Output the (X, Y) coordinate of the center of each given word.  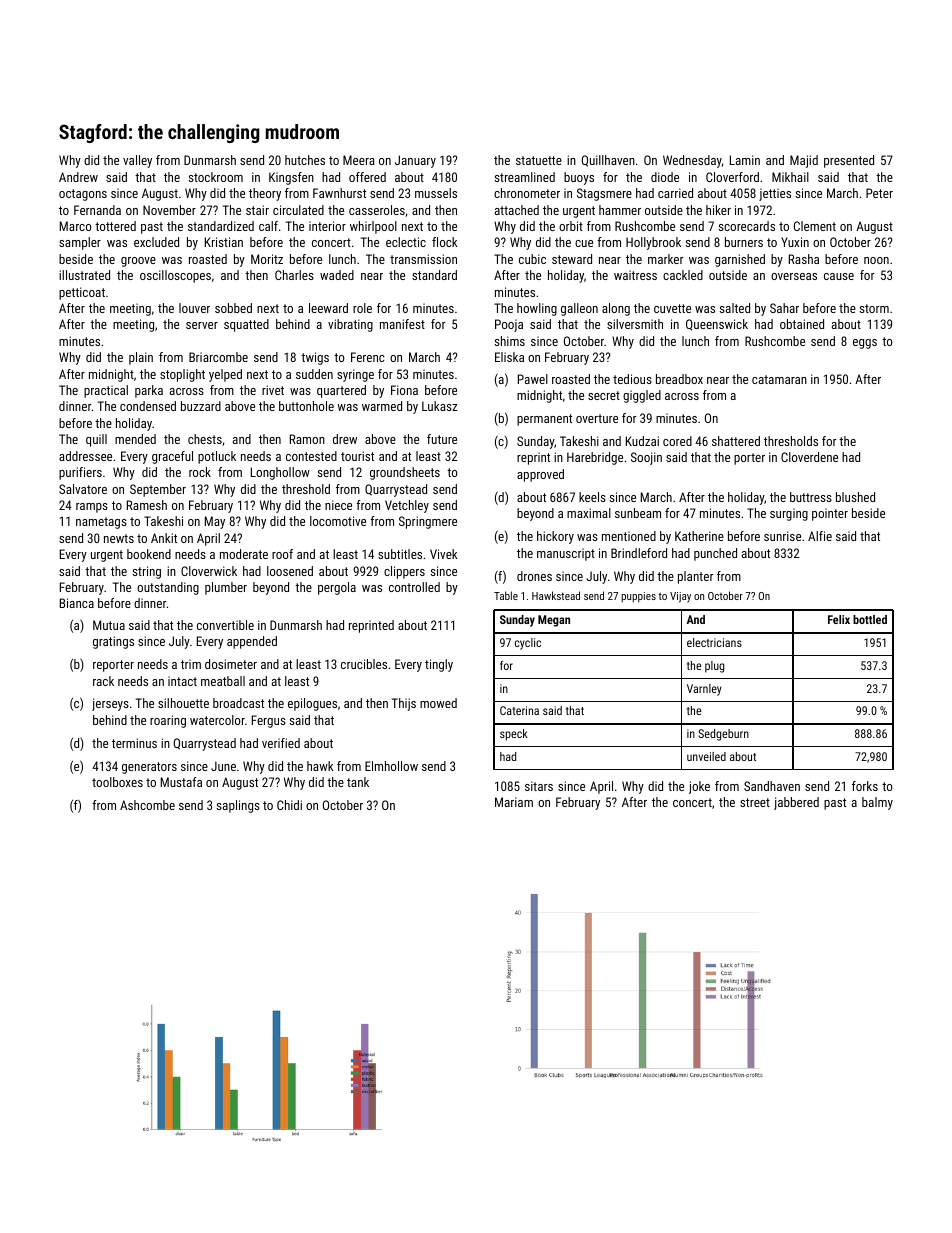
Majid (804, 161)
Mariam (514, 802)
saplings (238, 806)
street (755, 802)
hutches (305, 160)
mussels (436, 193)
